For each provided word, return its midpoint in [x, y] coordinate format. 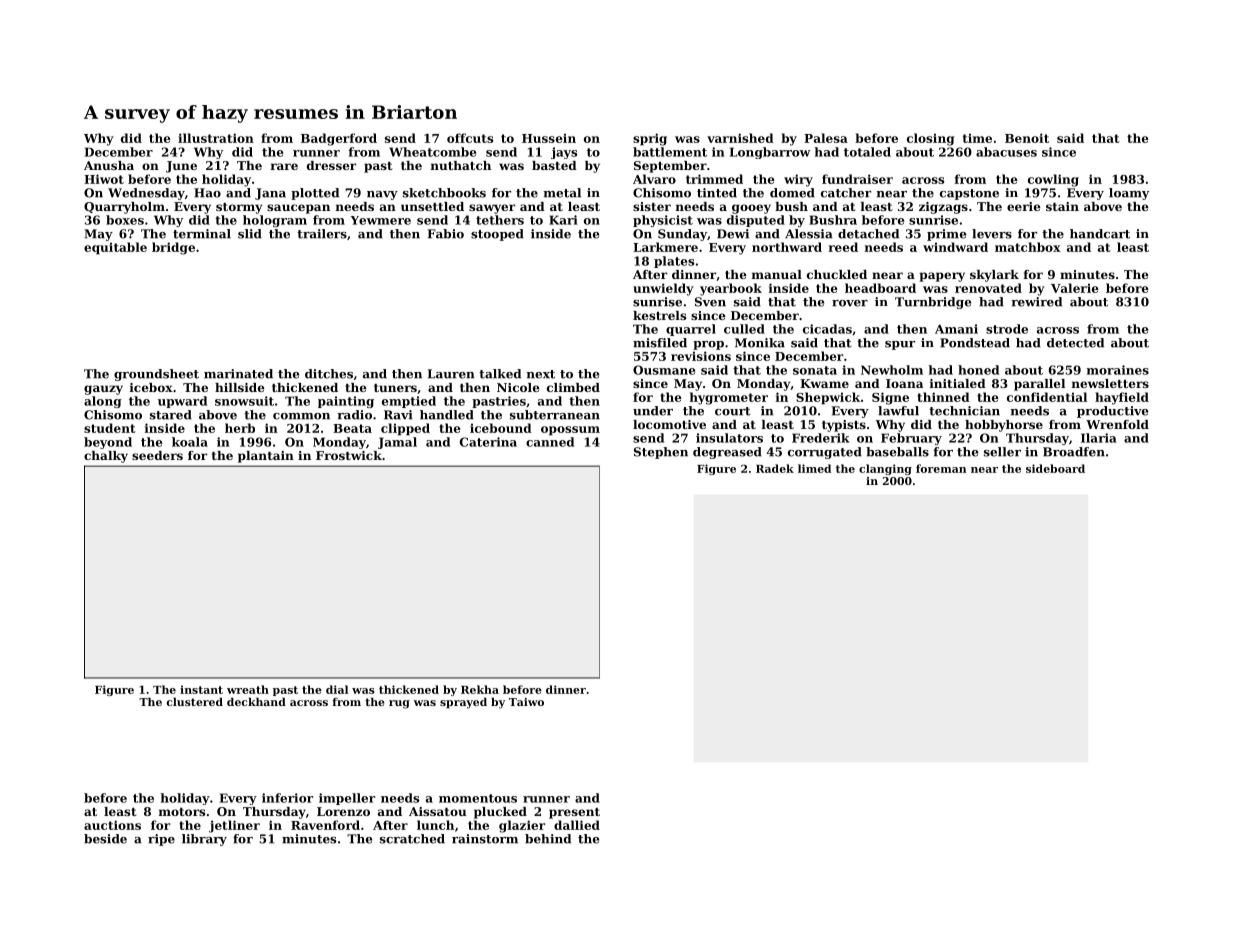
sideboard [1055, 468]
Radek [775, 468]
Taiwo [526, 702]
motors [182, 812]
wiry [798, 180]
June [181, 167]
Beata [352, 428]
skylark [994, 276]
